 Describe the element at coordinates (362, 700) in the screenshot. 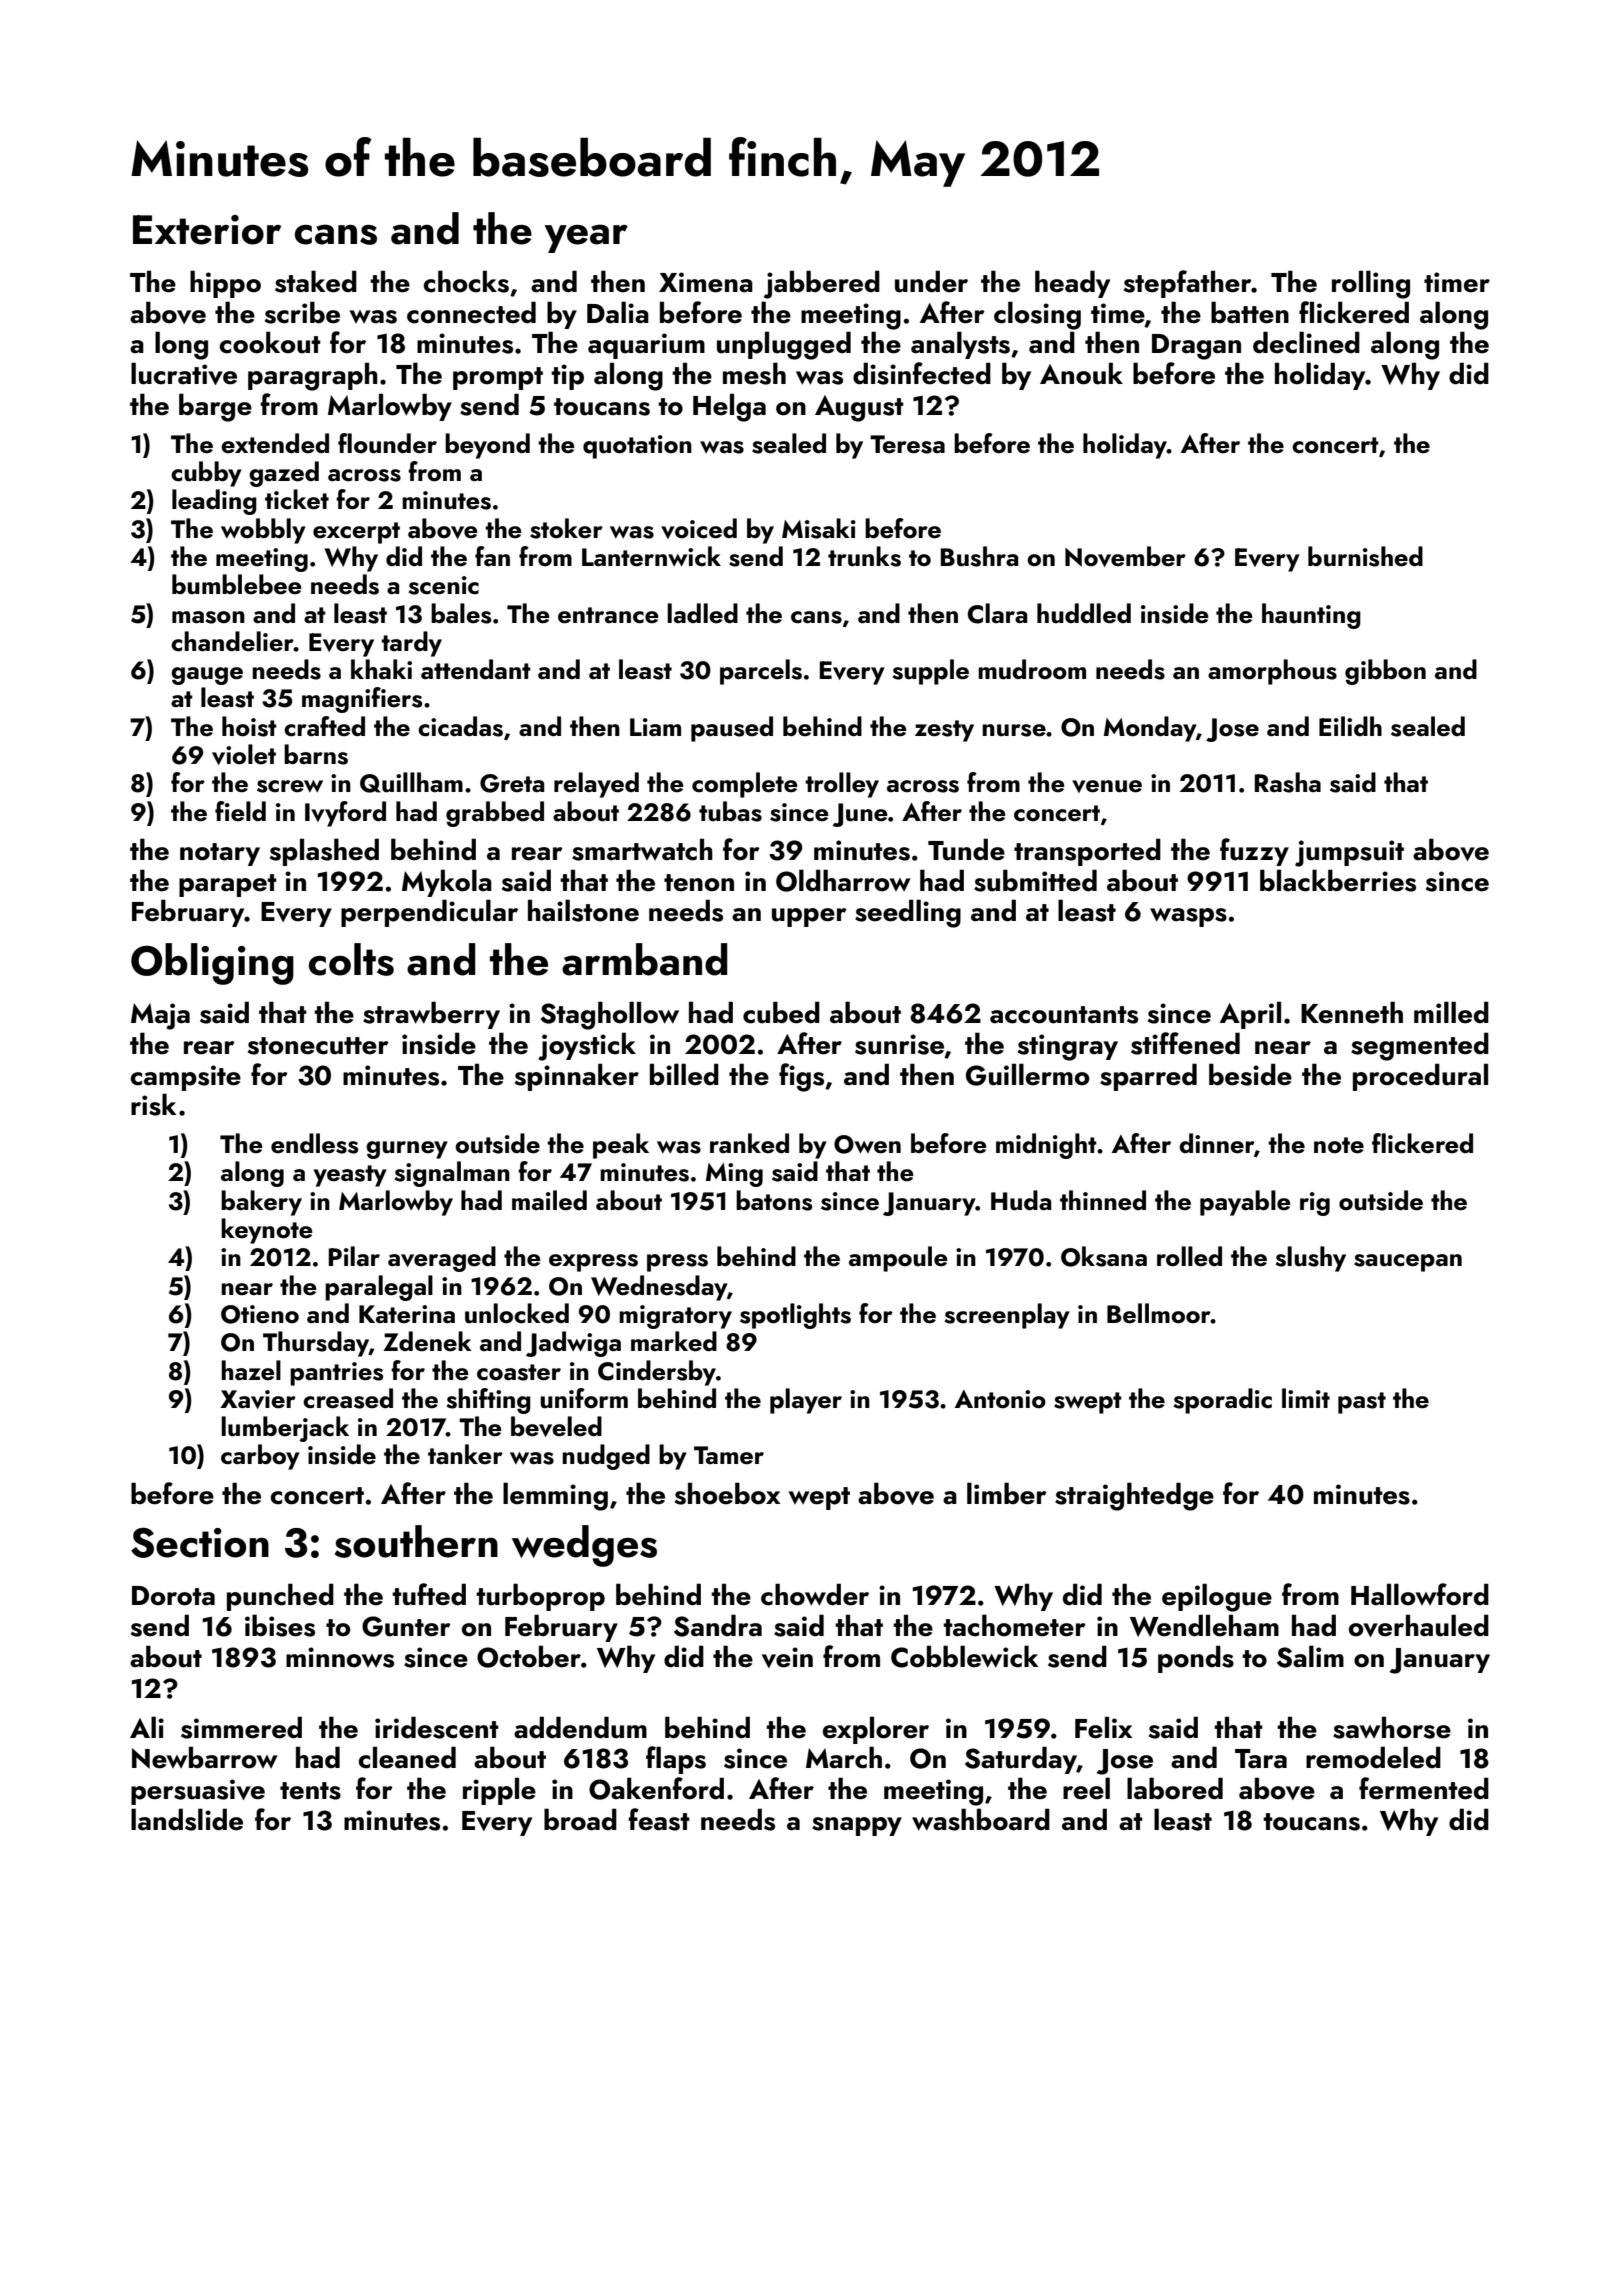

I see `magnifiers` at that location.
